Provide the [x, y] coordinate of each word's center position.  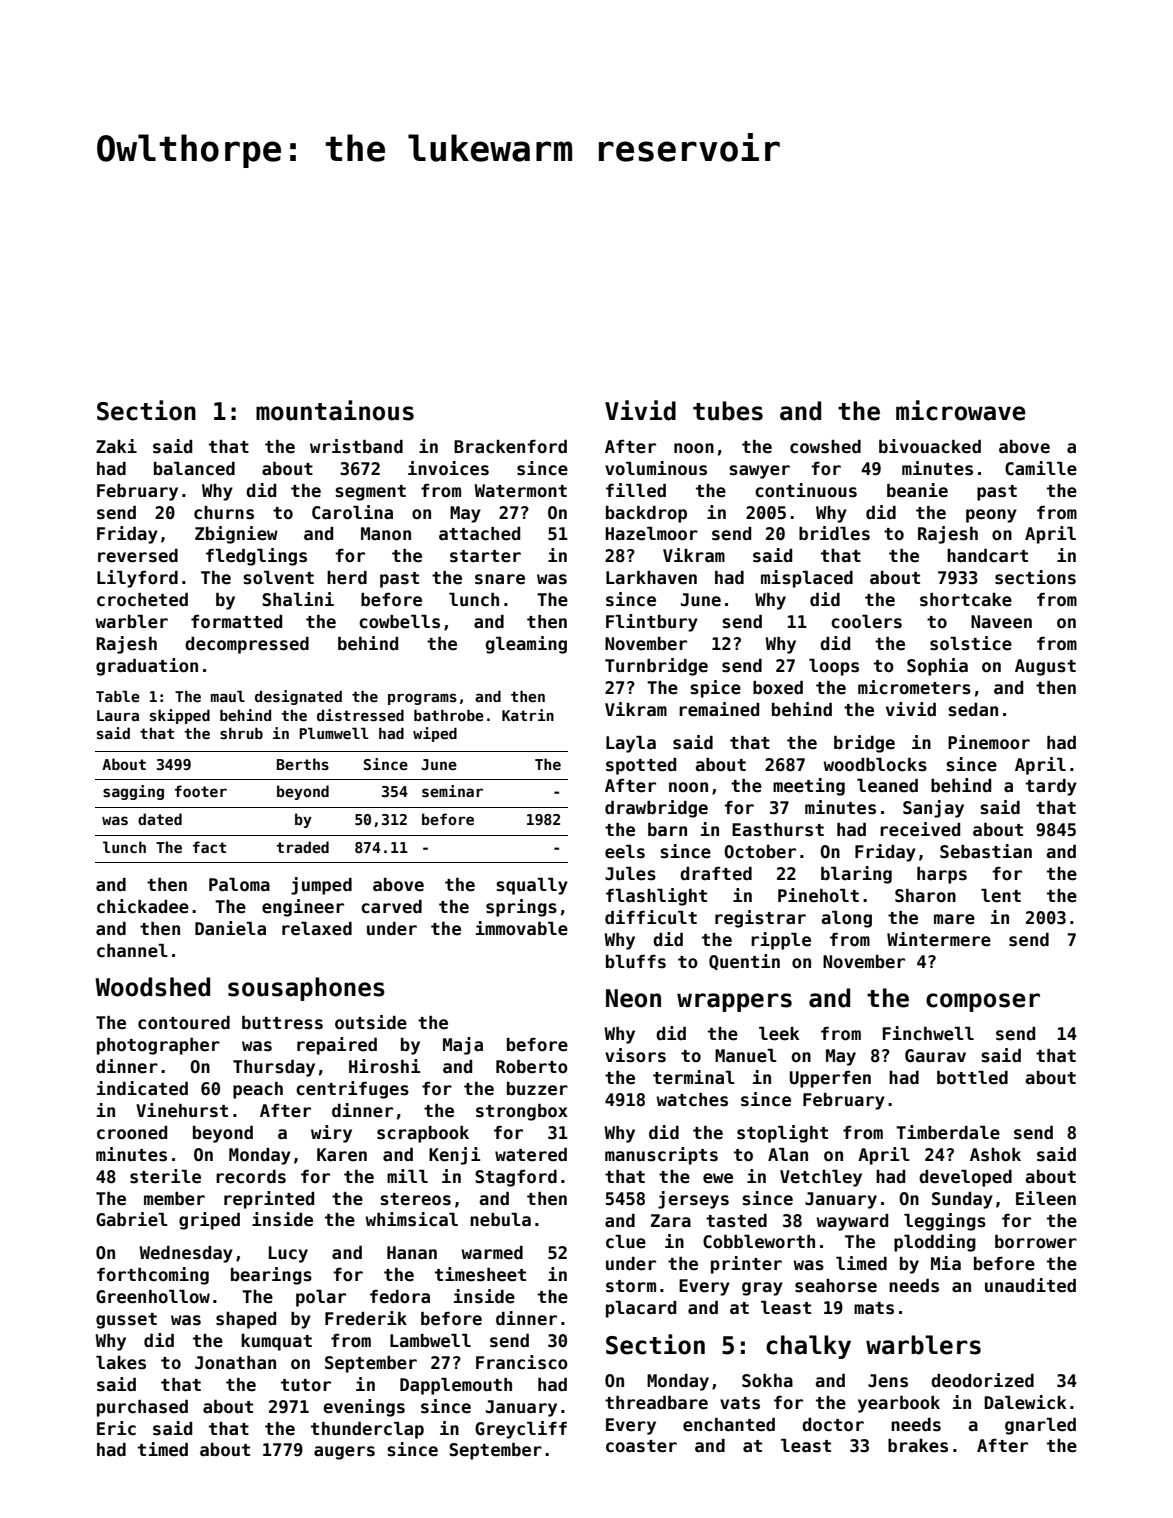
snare [500, 579]
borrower [1036, 1242]
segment [370, 493]
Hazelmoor [651, 534]
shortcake [966, 600]
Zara [671, 1221]
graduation [147, 667]
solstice [971, 643]
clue [626, 1242]
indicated [142, 1088]
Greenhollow [153, 1297]
